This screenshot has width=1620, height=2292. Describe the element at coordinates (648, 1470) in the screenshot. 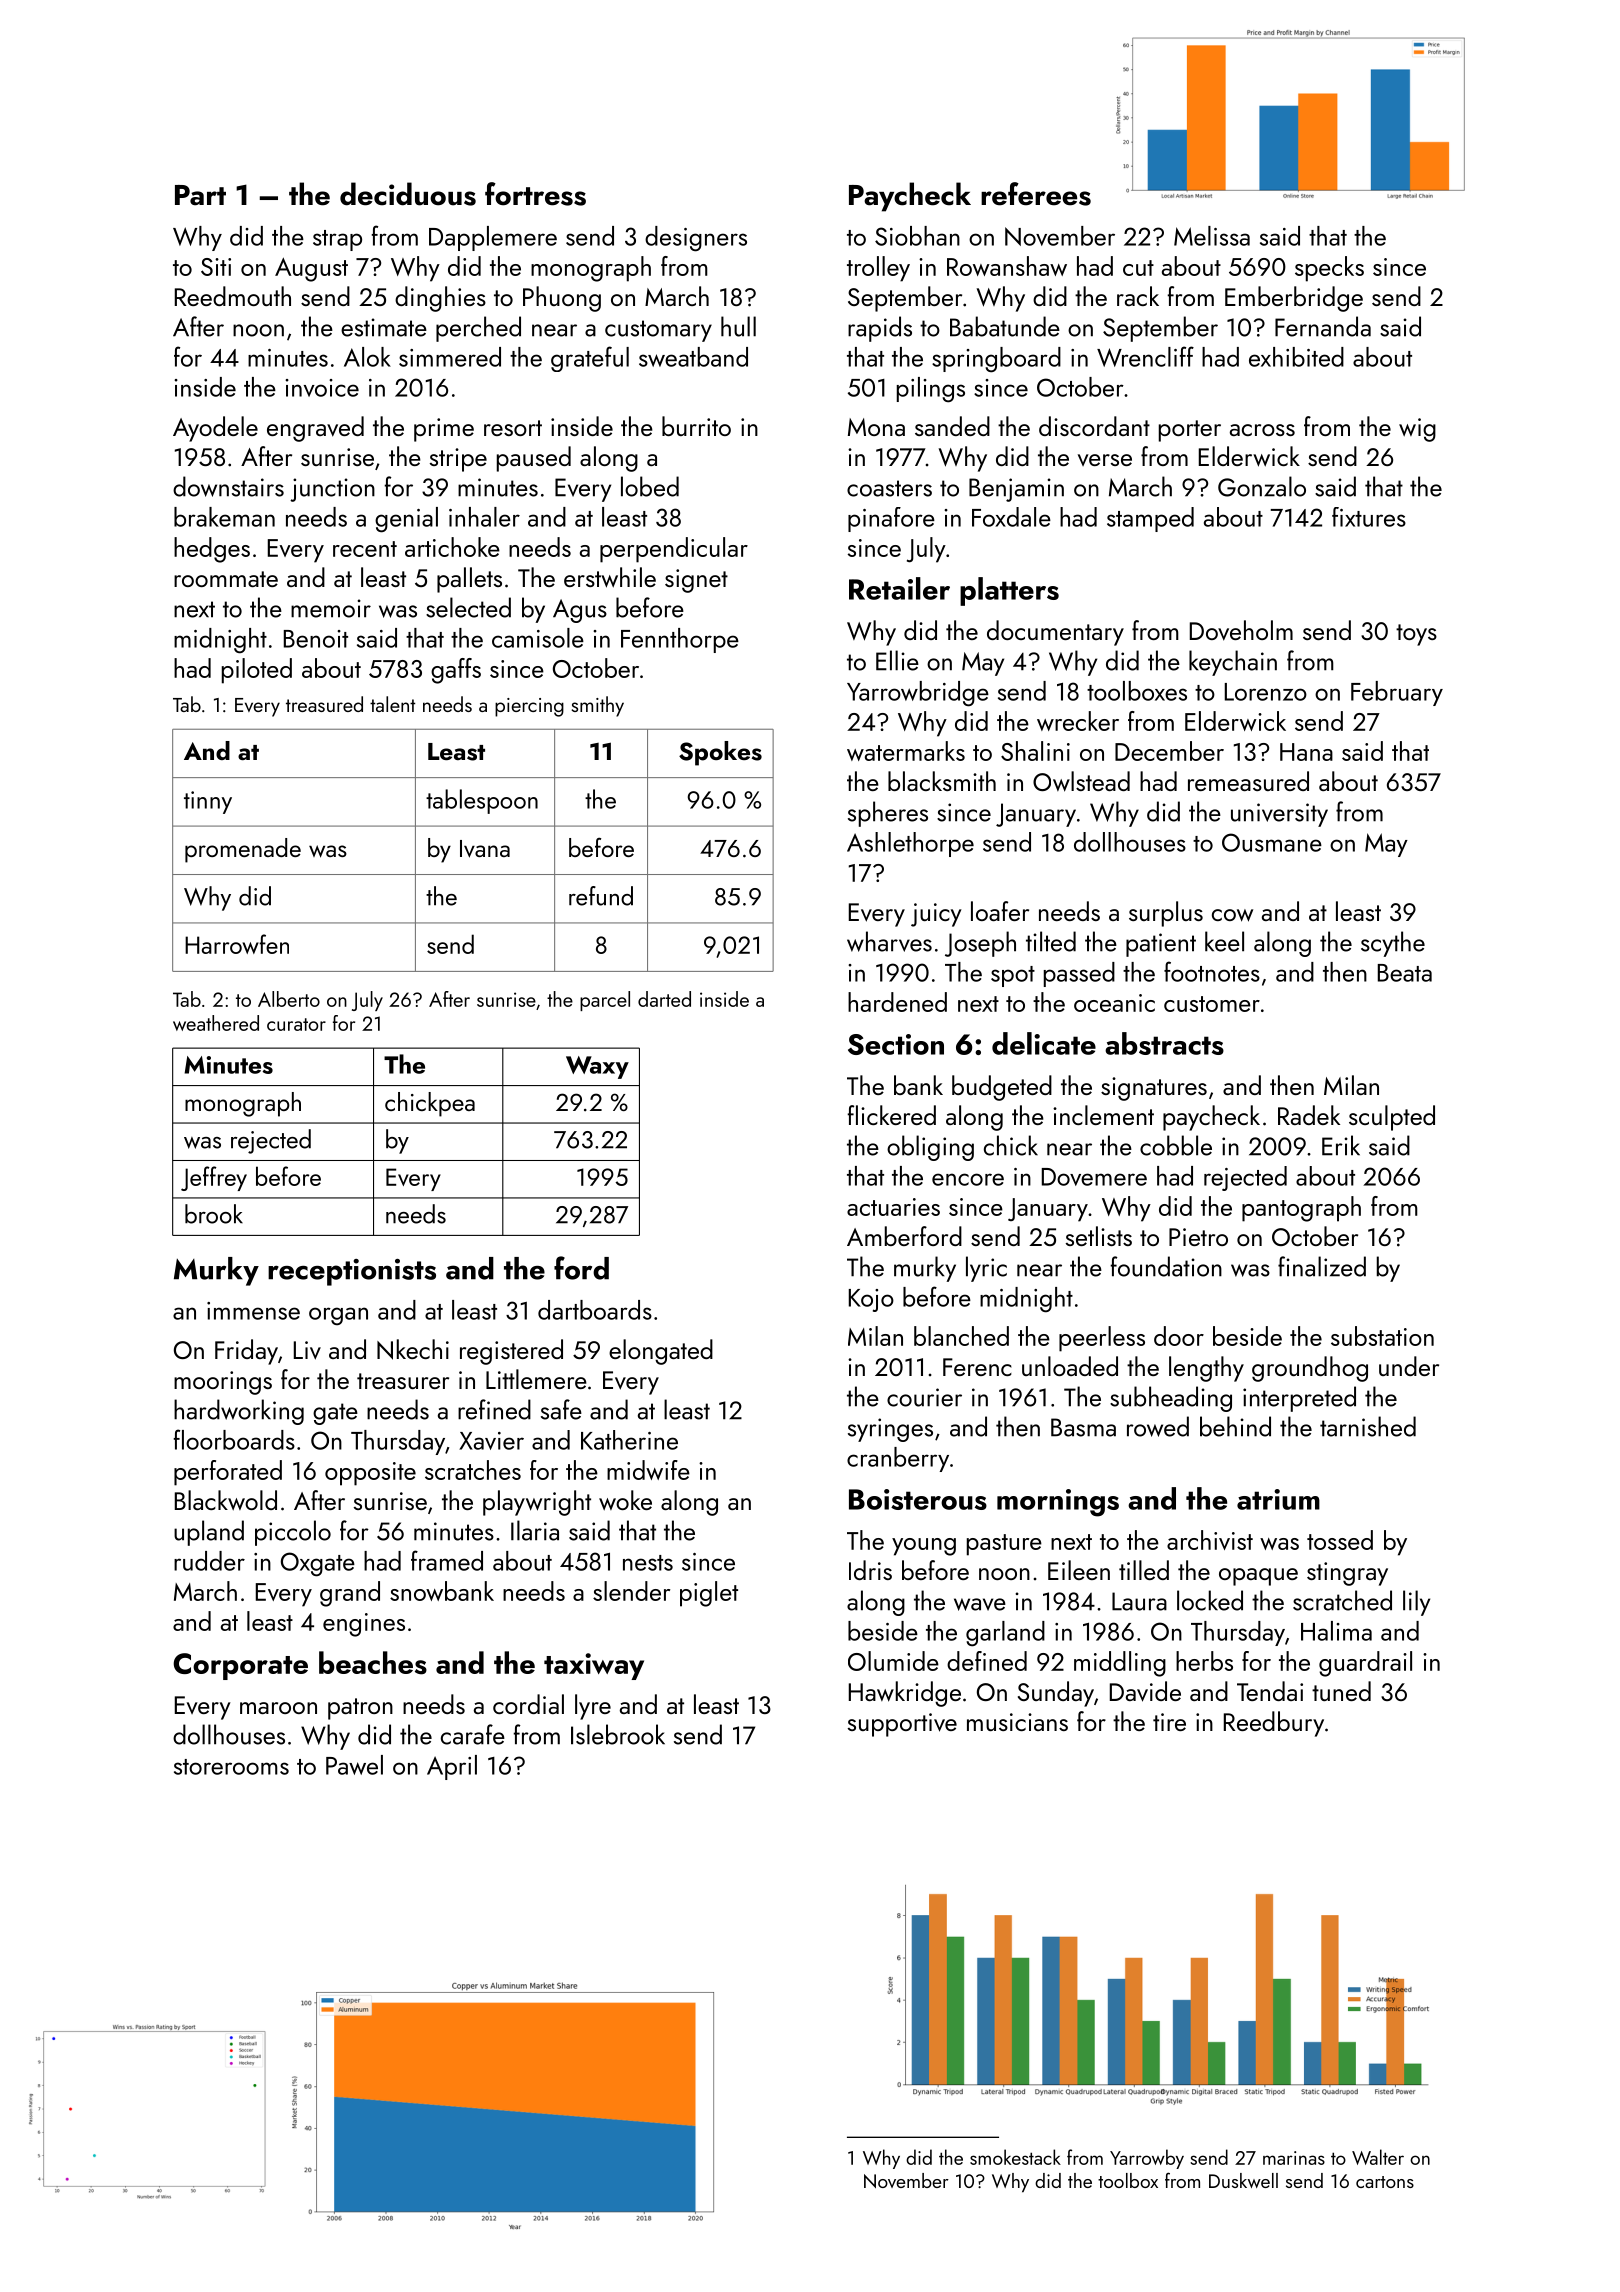

I see `midwife` at that location.
